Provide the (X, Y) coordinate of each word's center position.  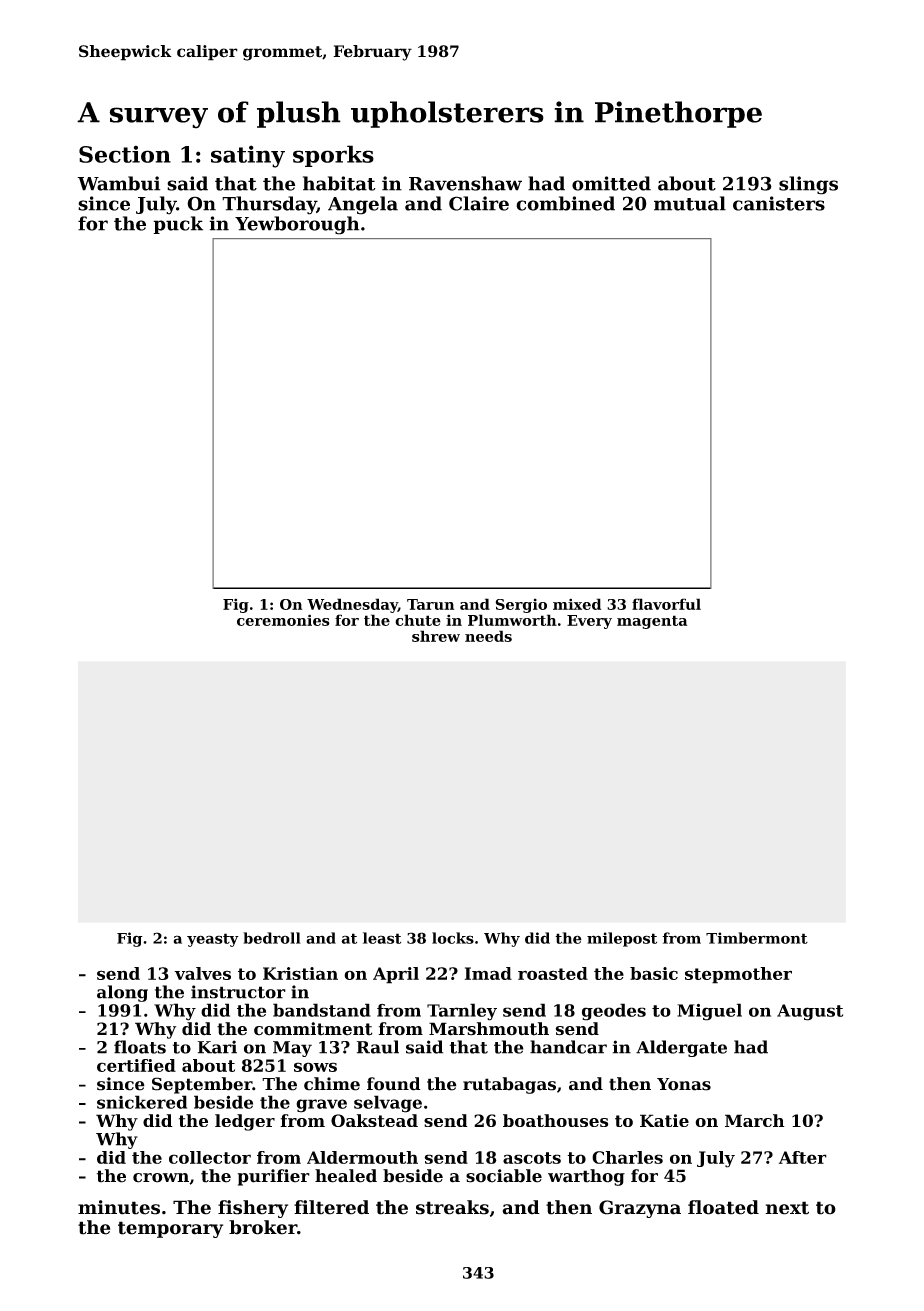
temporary (170, 1229)
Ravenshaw (465, 183)
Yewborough (297, 225)
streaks (452, 1207)
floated (723, 1207)
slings (808, 185)
